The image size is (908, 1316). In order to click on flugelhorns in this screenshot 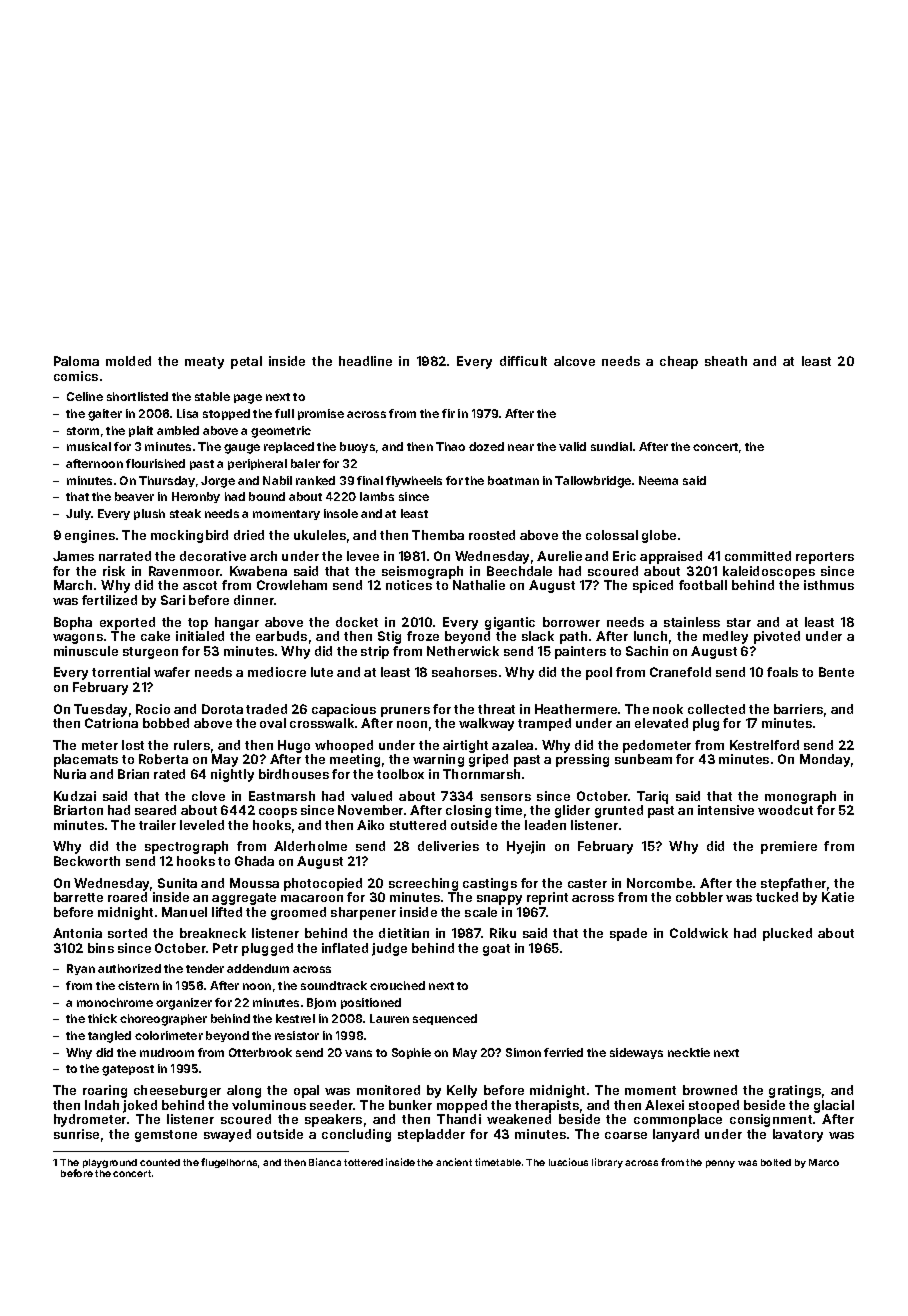, I will do `click(229, 1163)`.
